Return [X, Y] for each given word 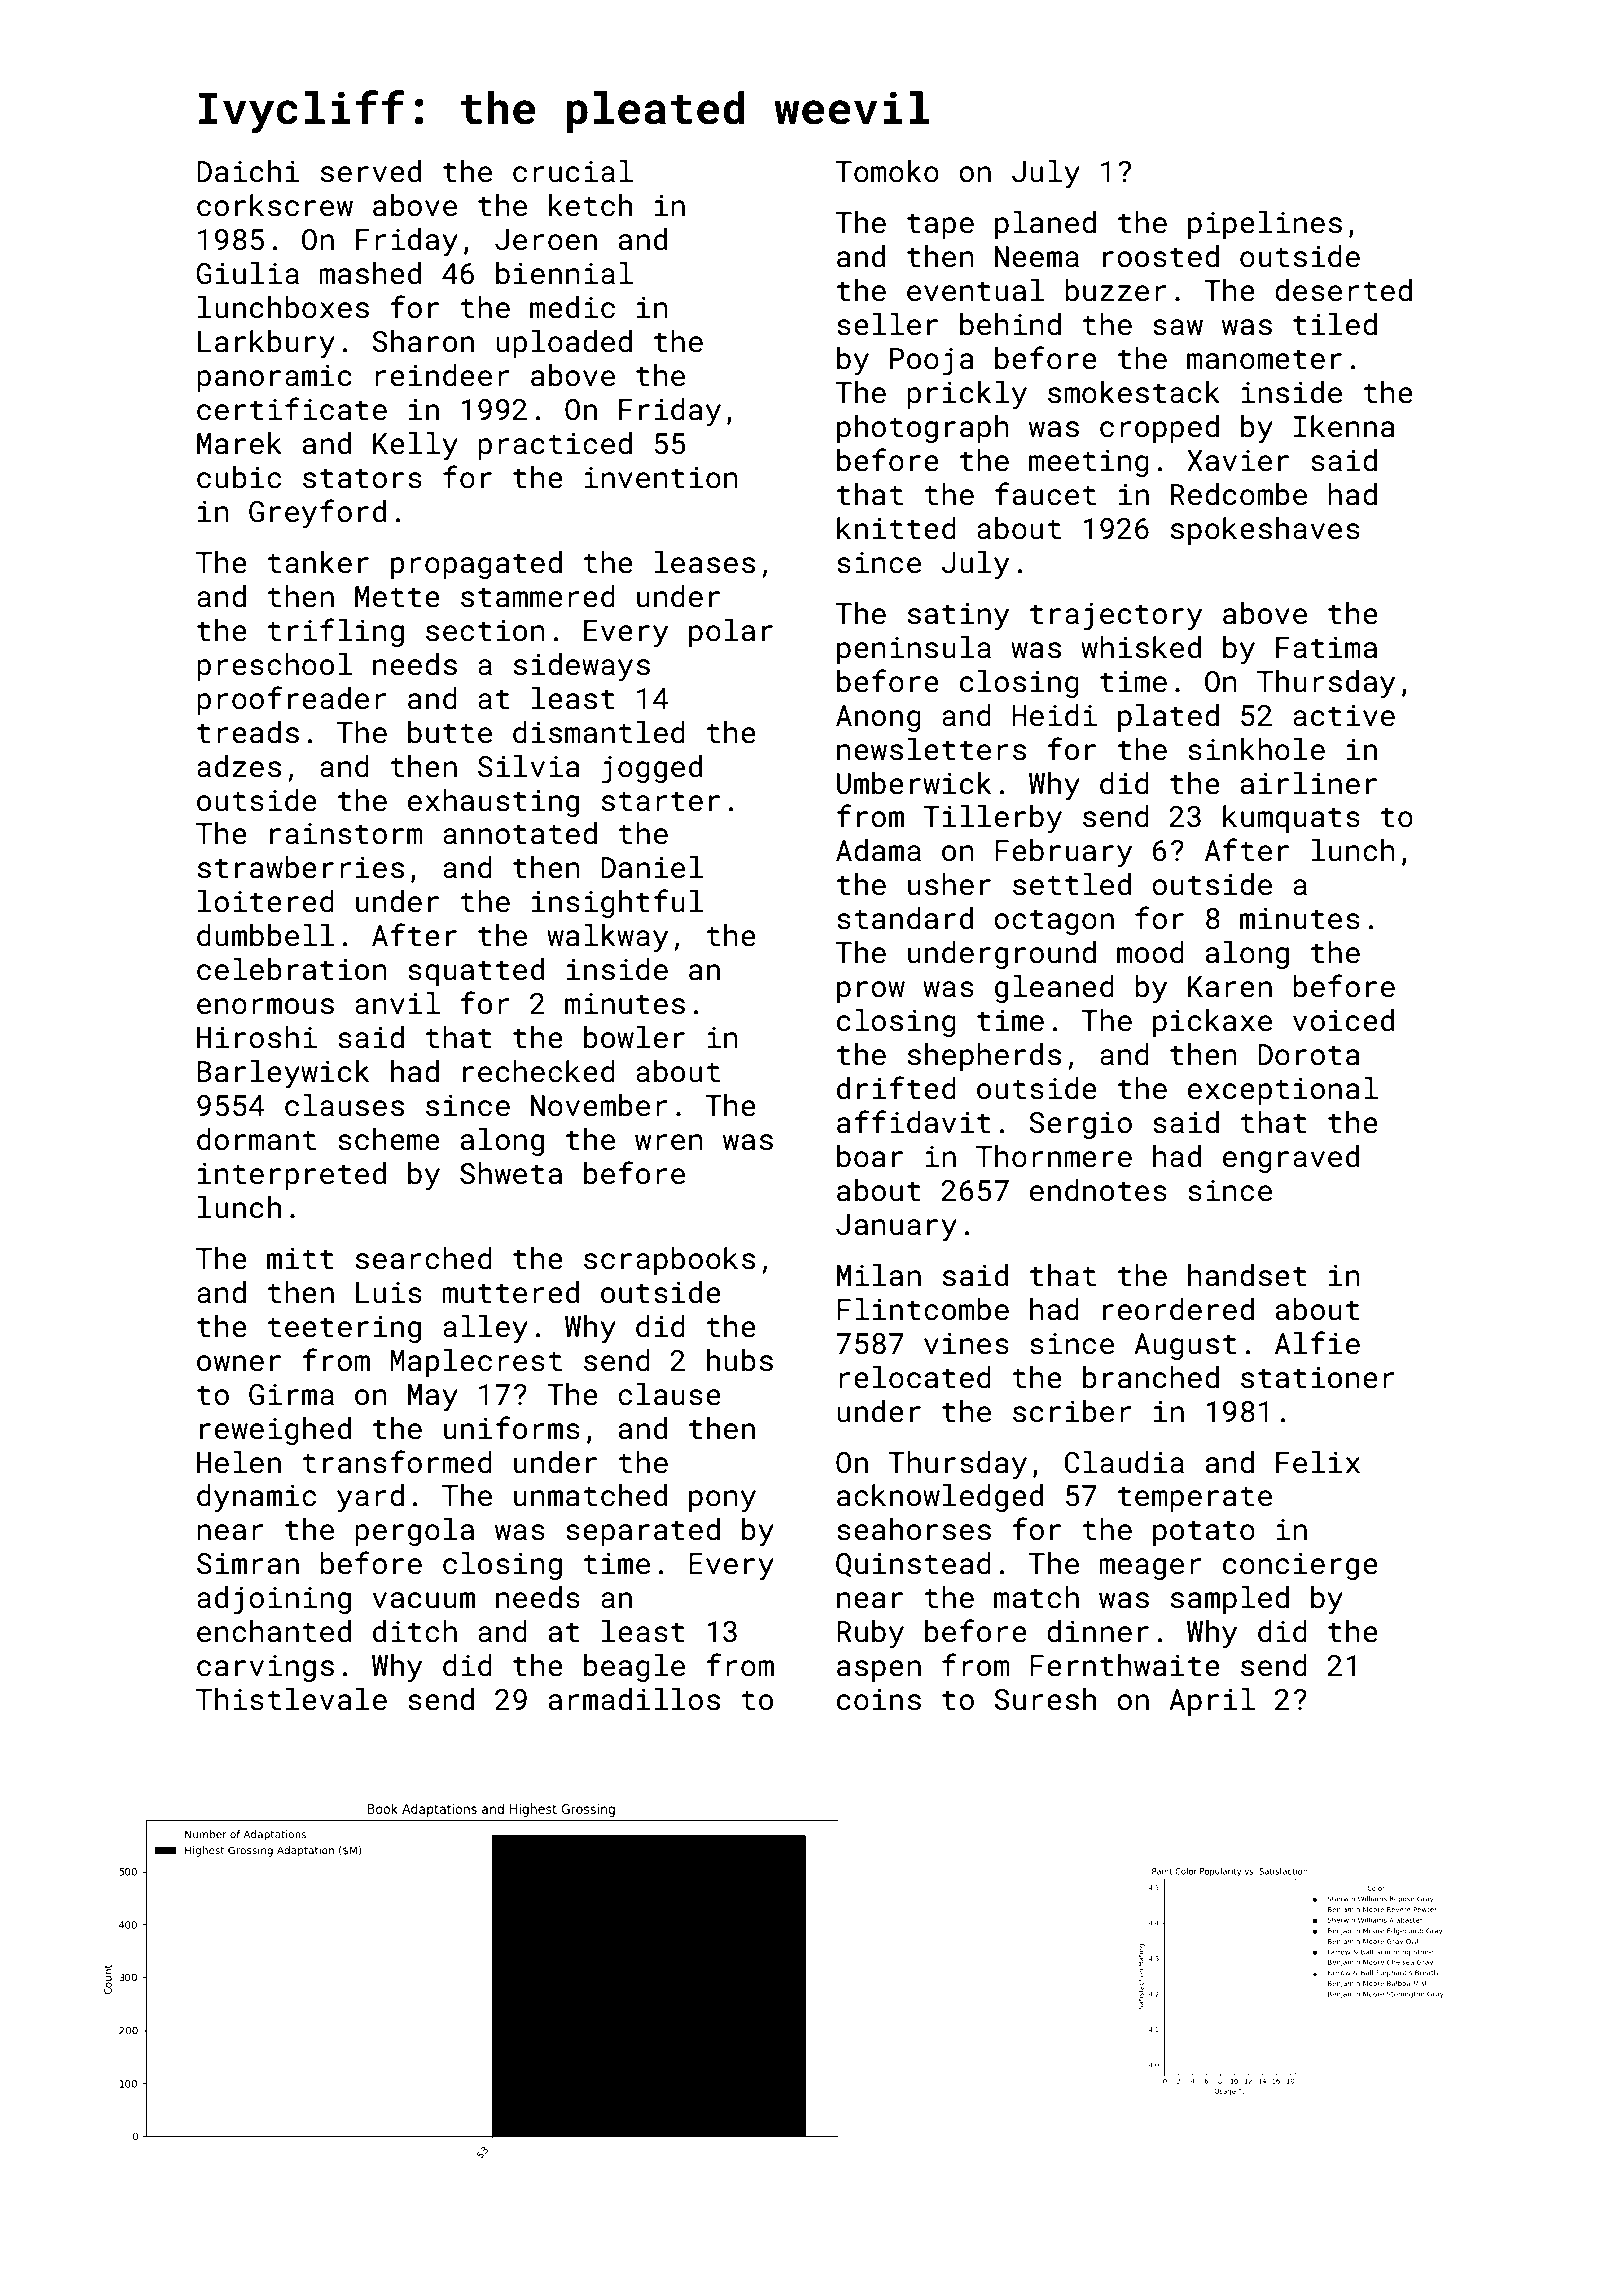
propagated [476, 565]
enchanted [274, 1631]
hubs [740, 1360]
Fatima [1326, 648]
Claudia [1124, 1462]
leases [705, 562]
